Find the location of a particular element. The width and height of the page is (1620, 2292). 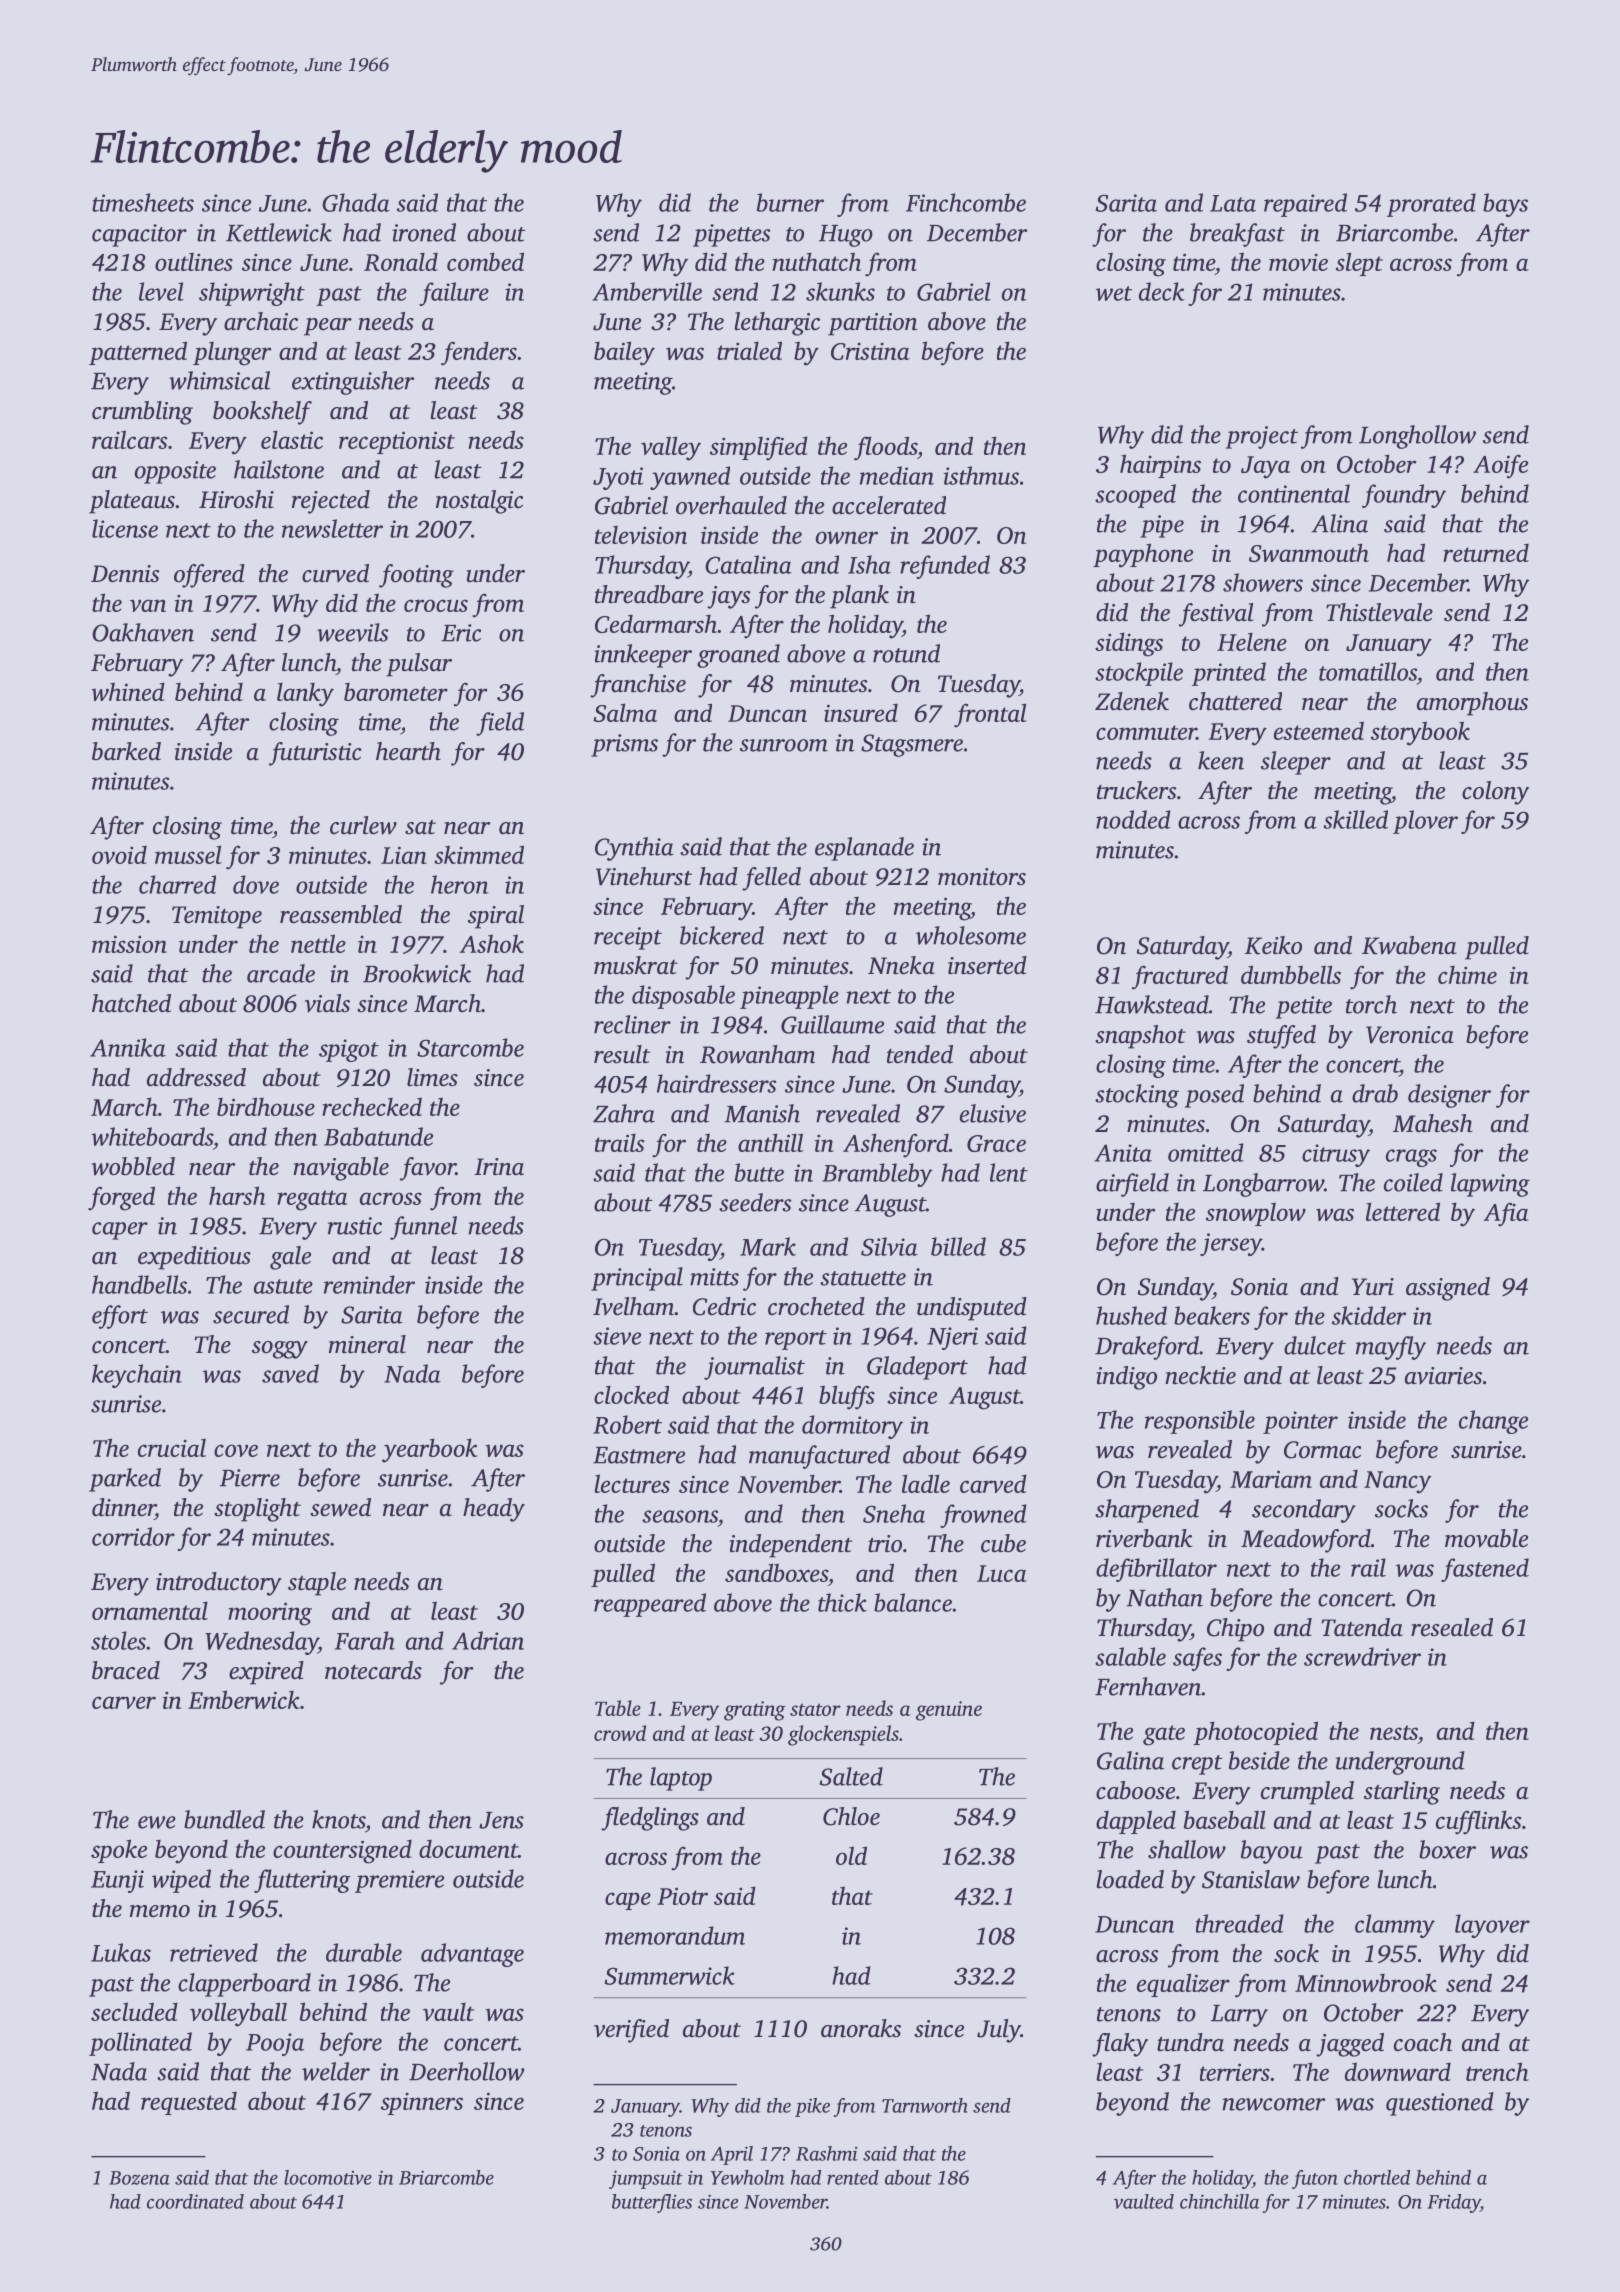

futuristic is located at coordinates (315, 754).
